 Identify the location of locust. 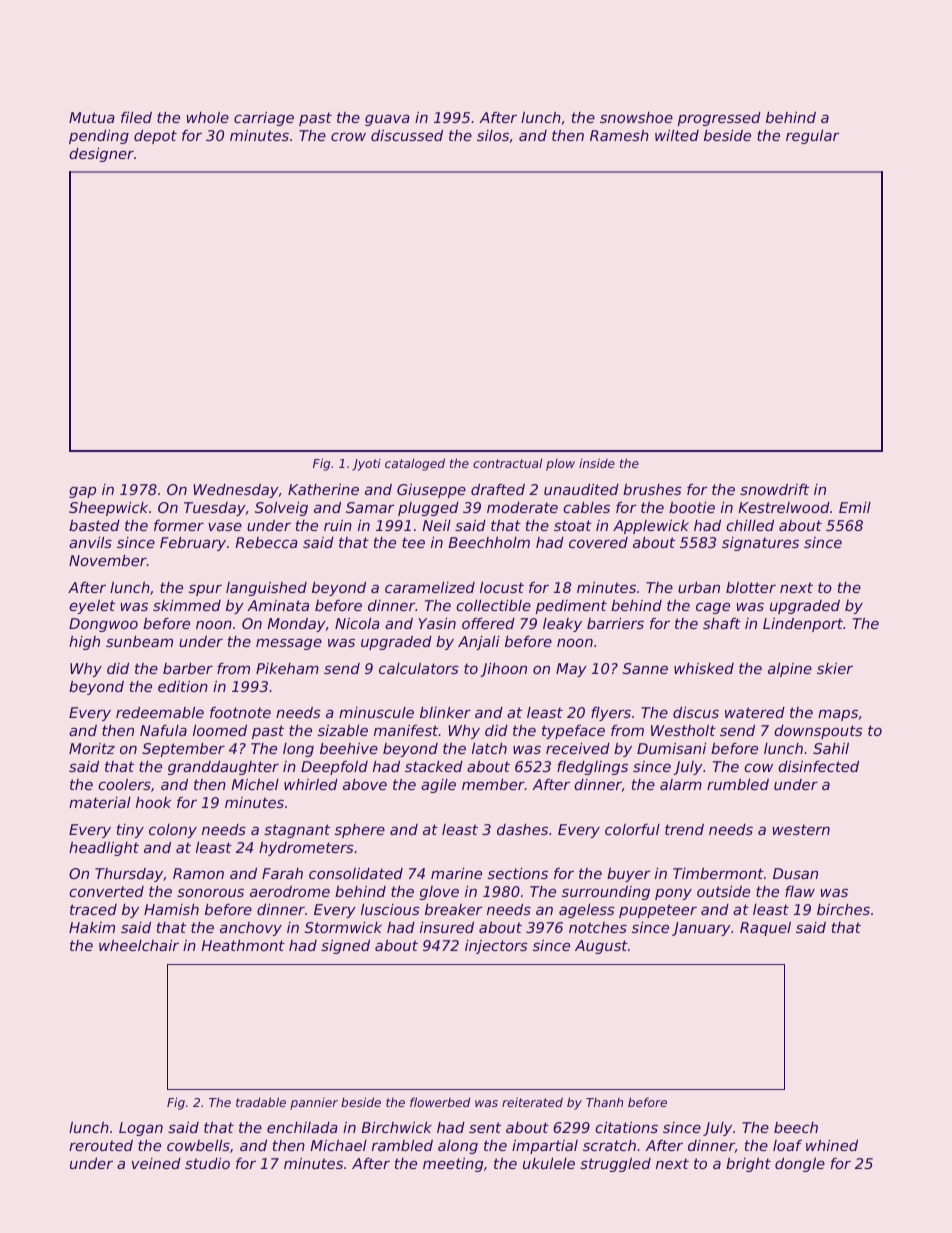
(502, 587).
